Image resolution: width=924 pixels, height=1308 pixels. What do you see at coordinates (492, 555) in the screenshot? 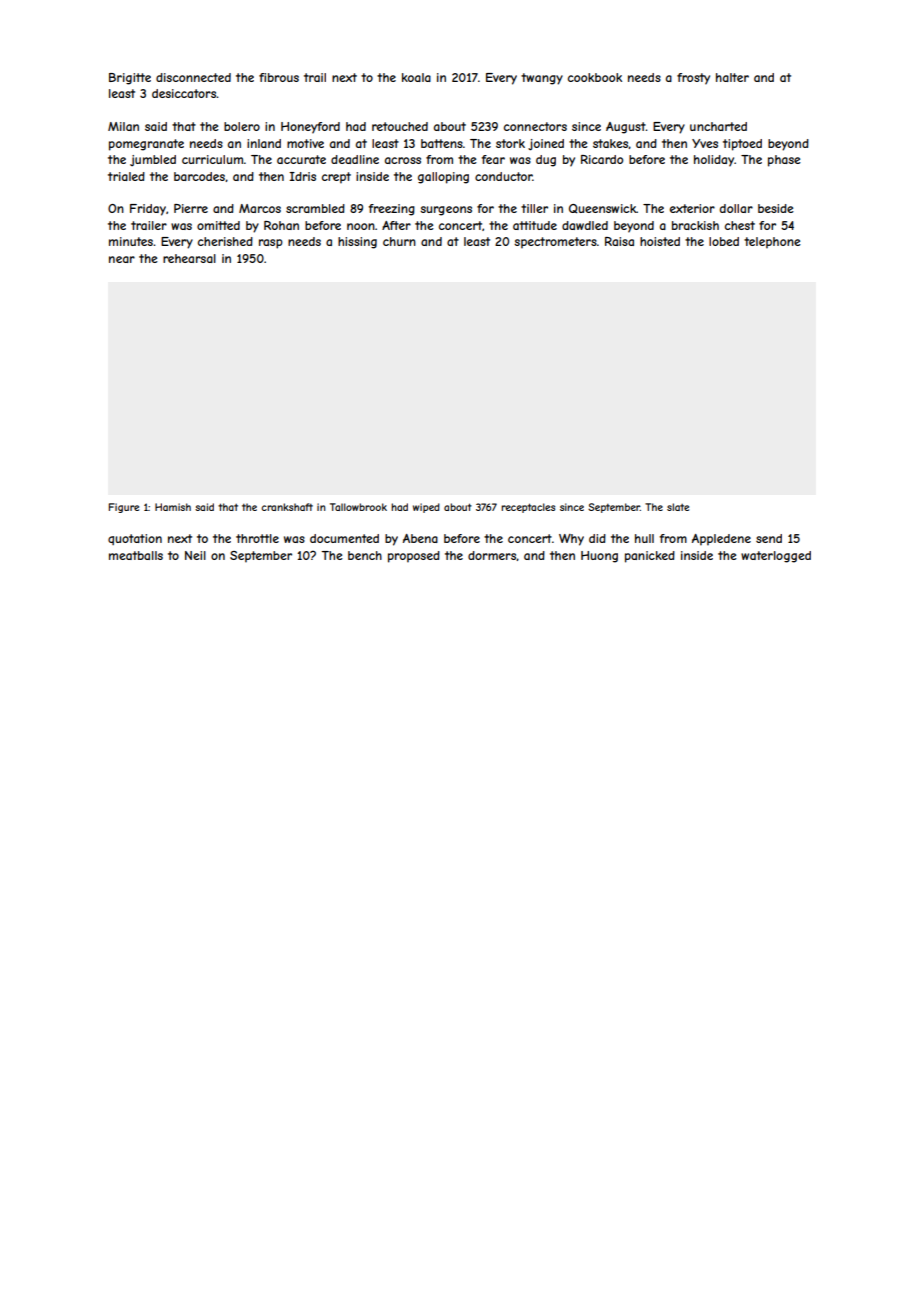
I see `dormers` at bounding box center [492, 555].
